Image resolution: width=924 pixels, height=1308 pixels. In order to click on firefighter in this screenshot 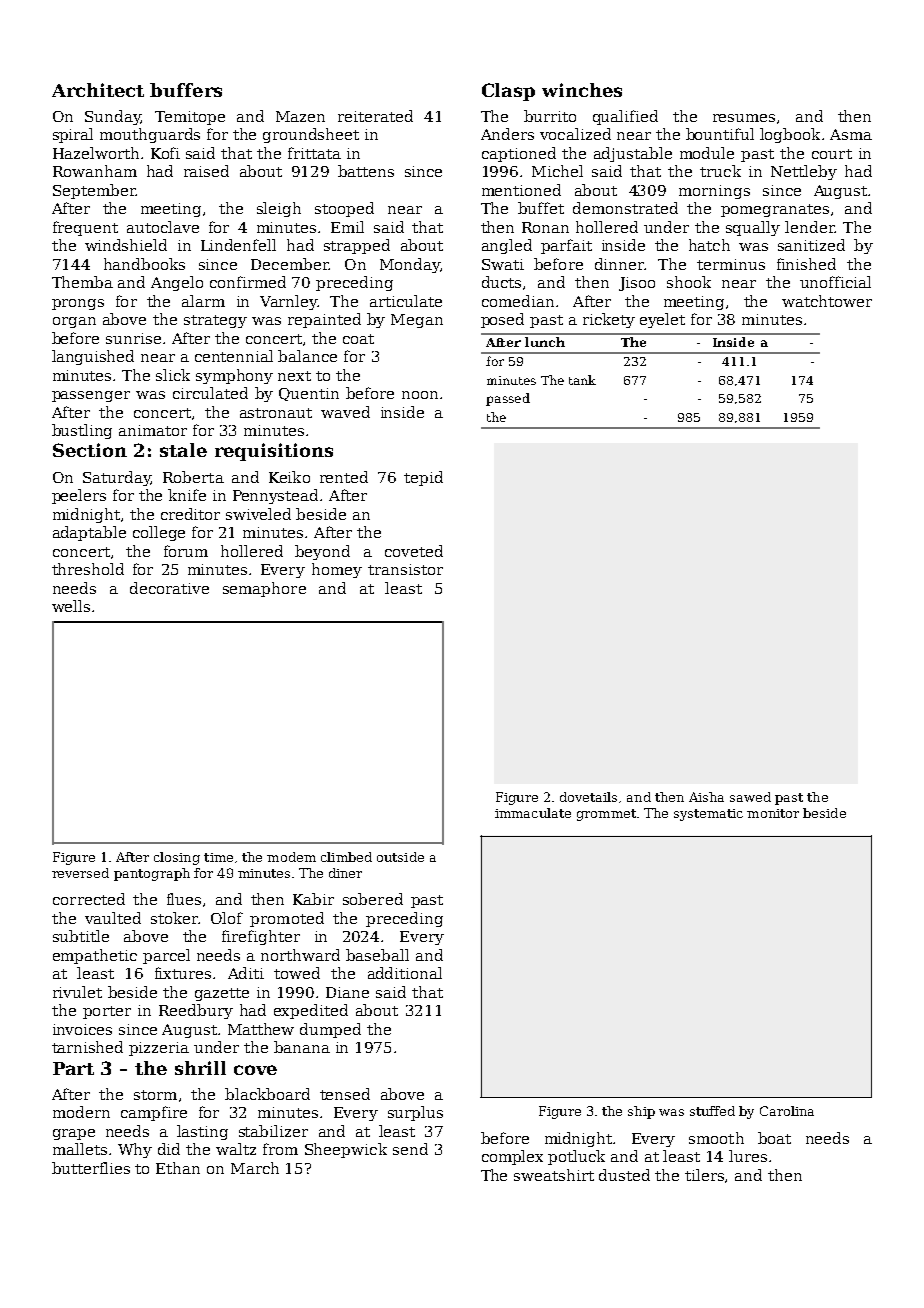, I will do `click(261, 937)`.
